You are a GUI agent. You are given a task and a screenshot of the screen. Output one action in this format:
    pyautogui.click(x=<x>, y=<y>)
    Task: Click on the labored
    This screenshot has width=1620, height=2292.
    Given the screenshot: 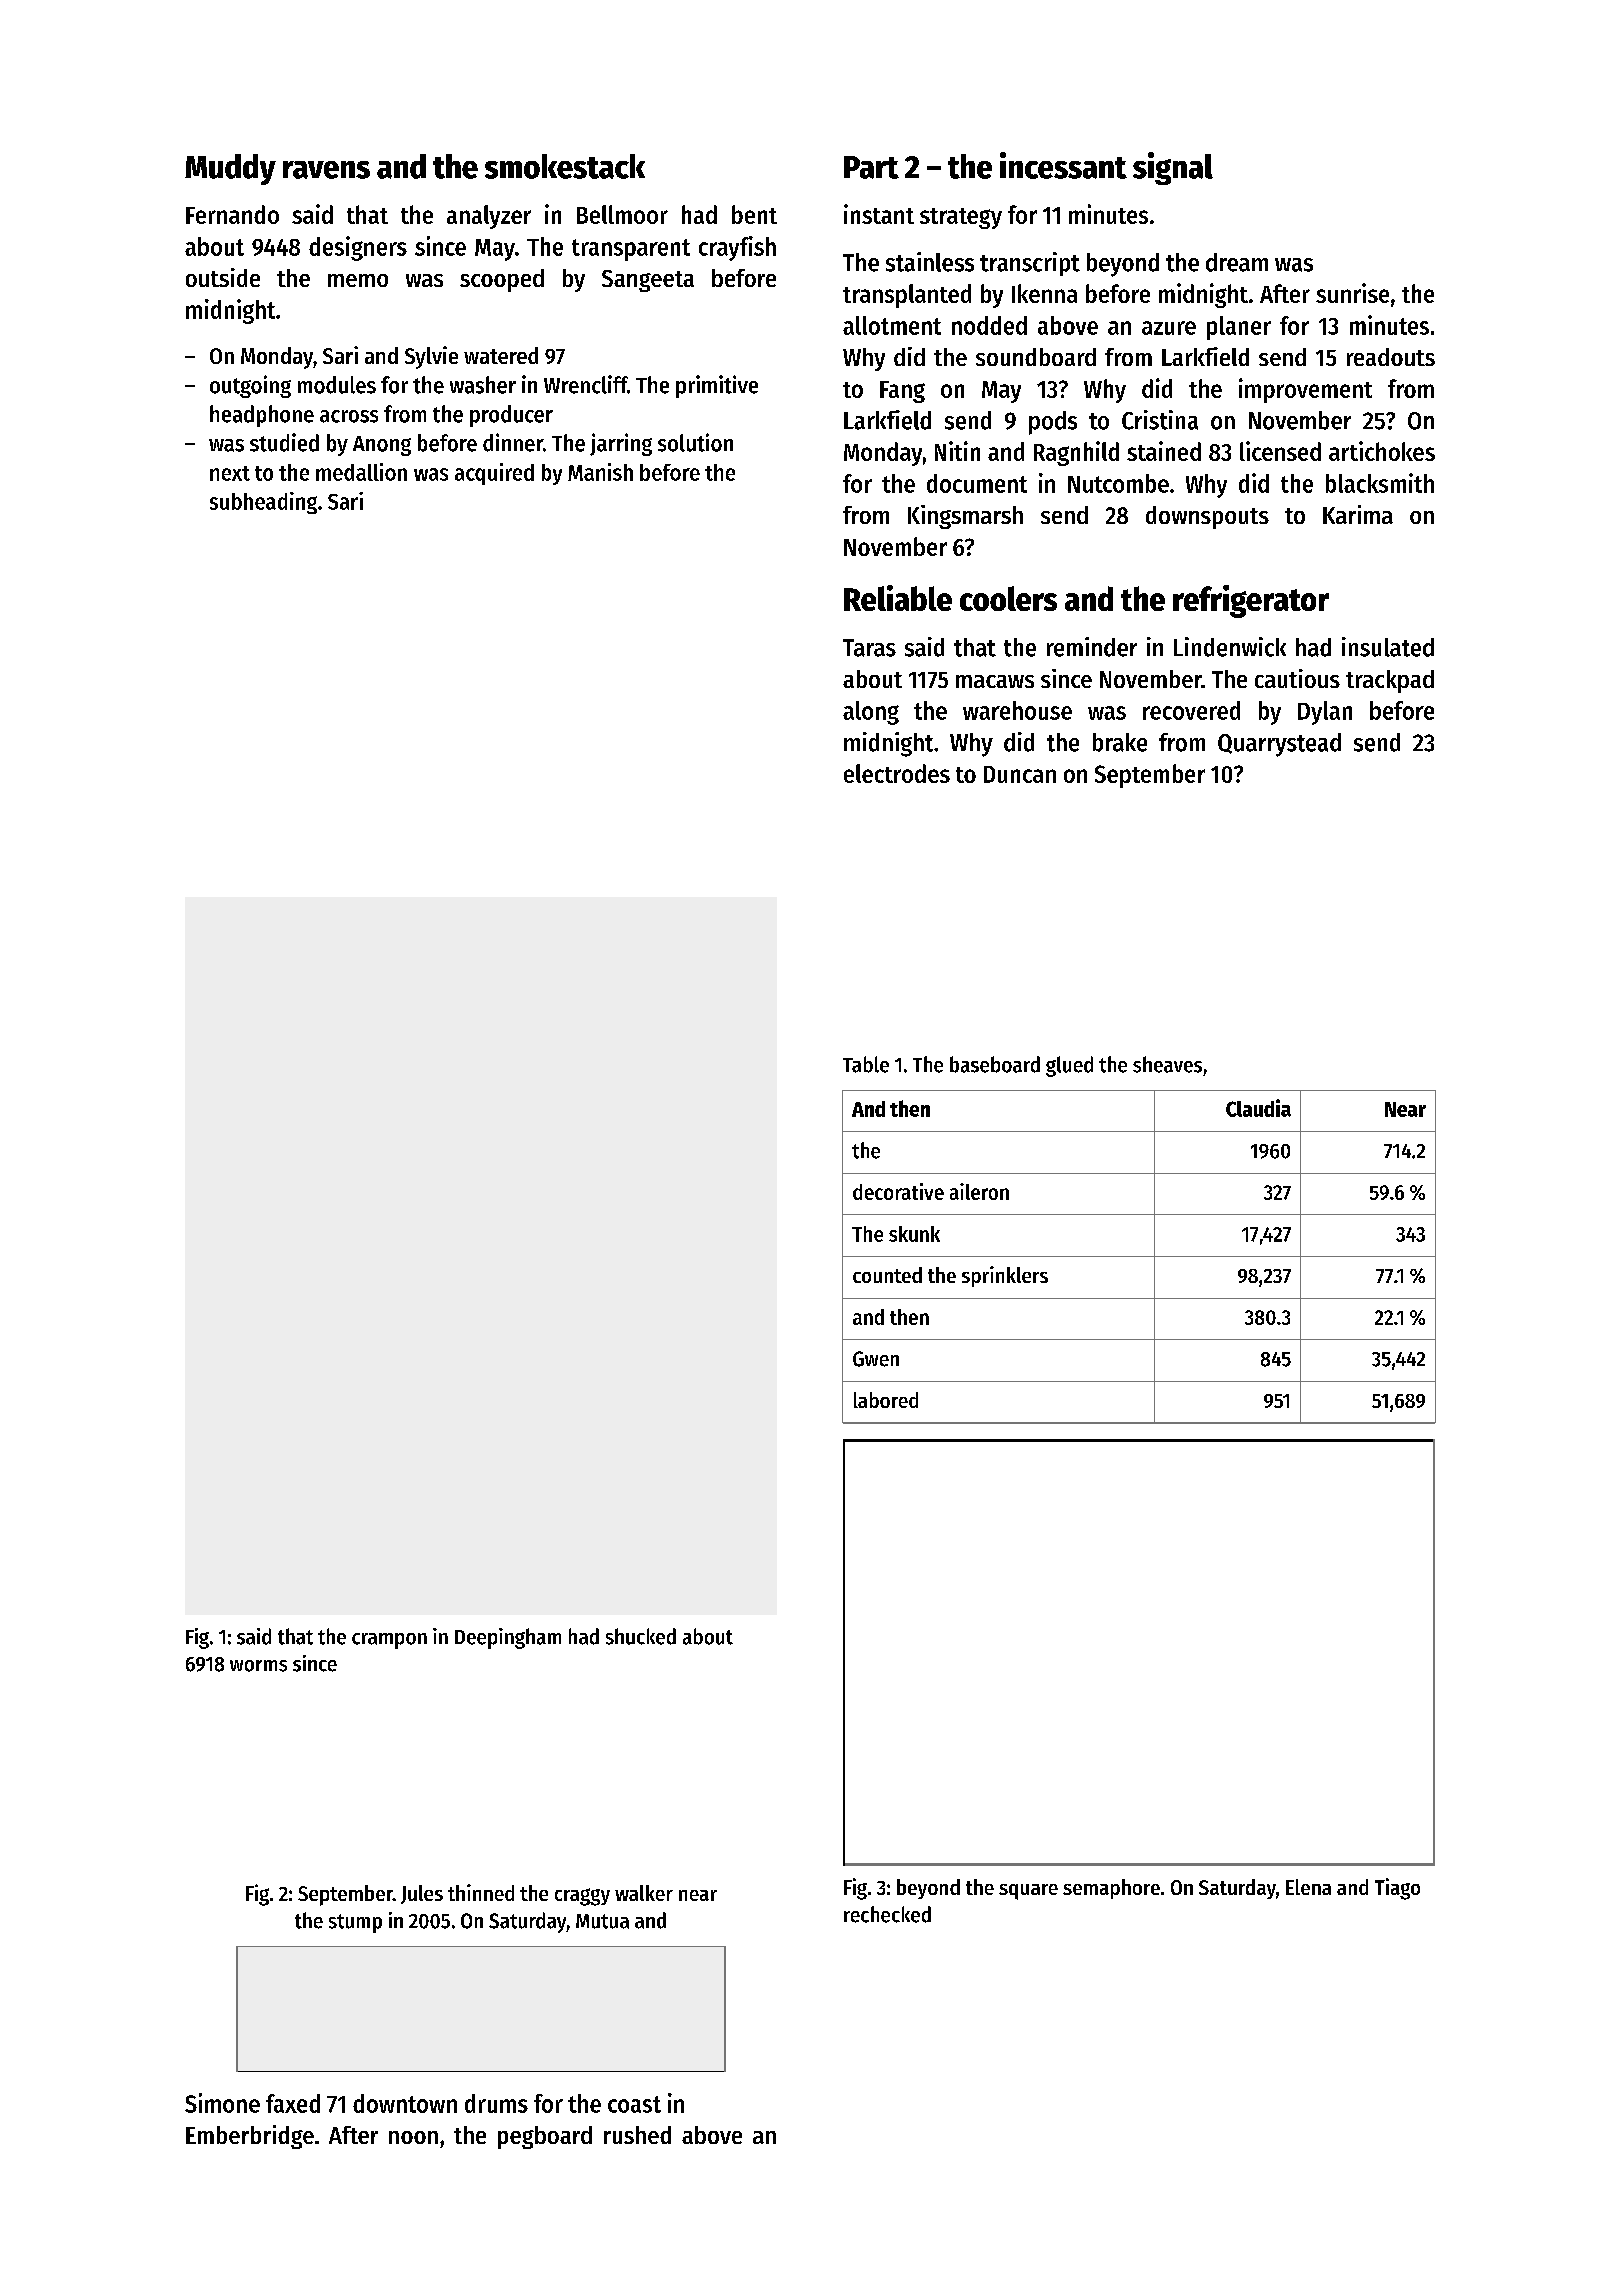 What is the action you would take?
    pyautogui.click(x=886, y=1400)
